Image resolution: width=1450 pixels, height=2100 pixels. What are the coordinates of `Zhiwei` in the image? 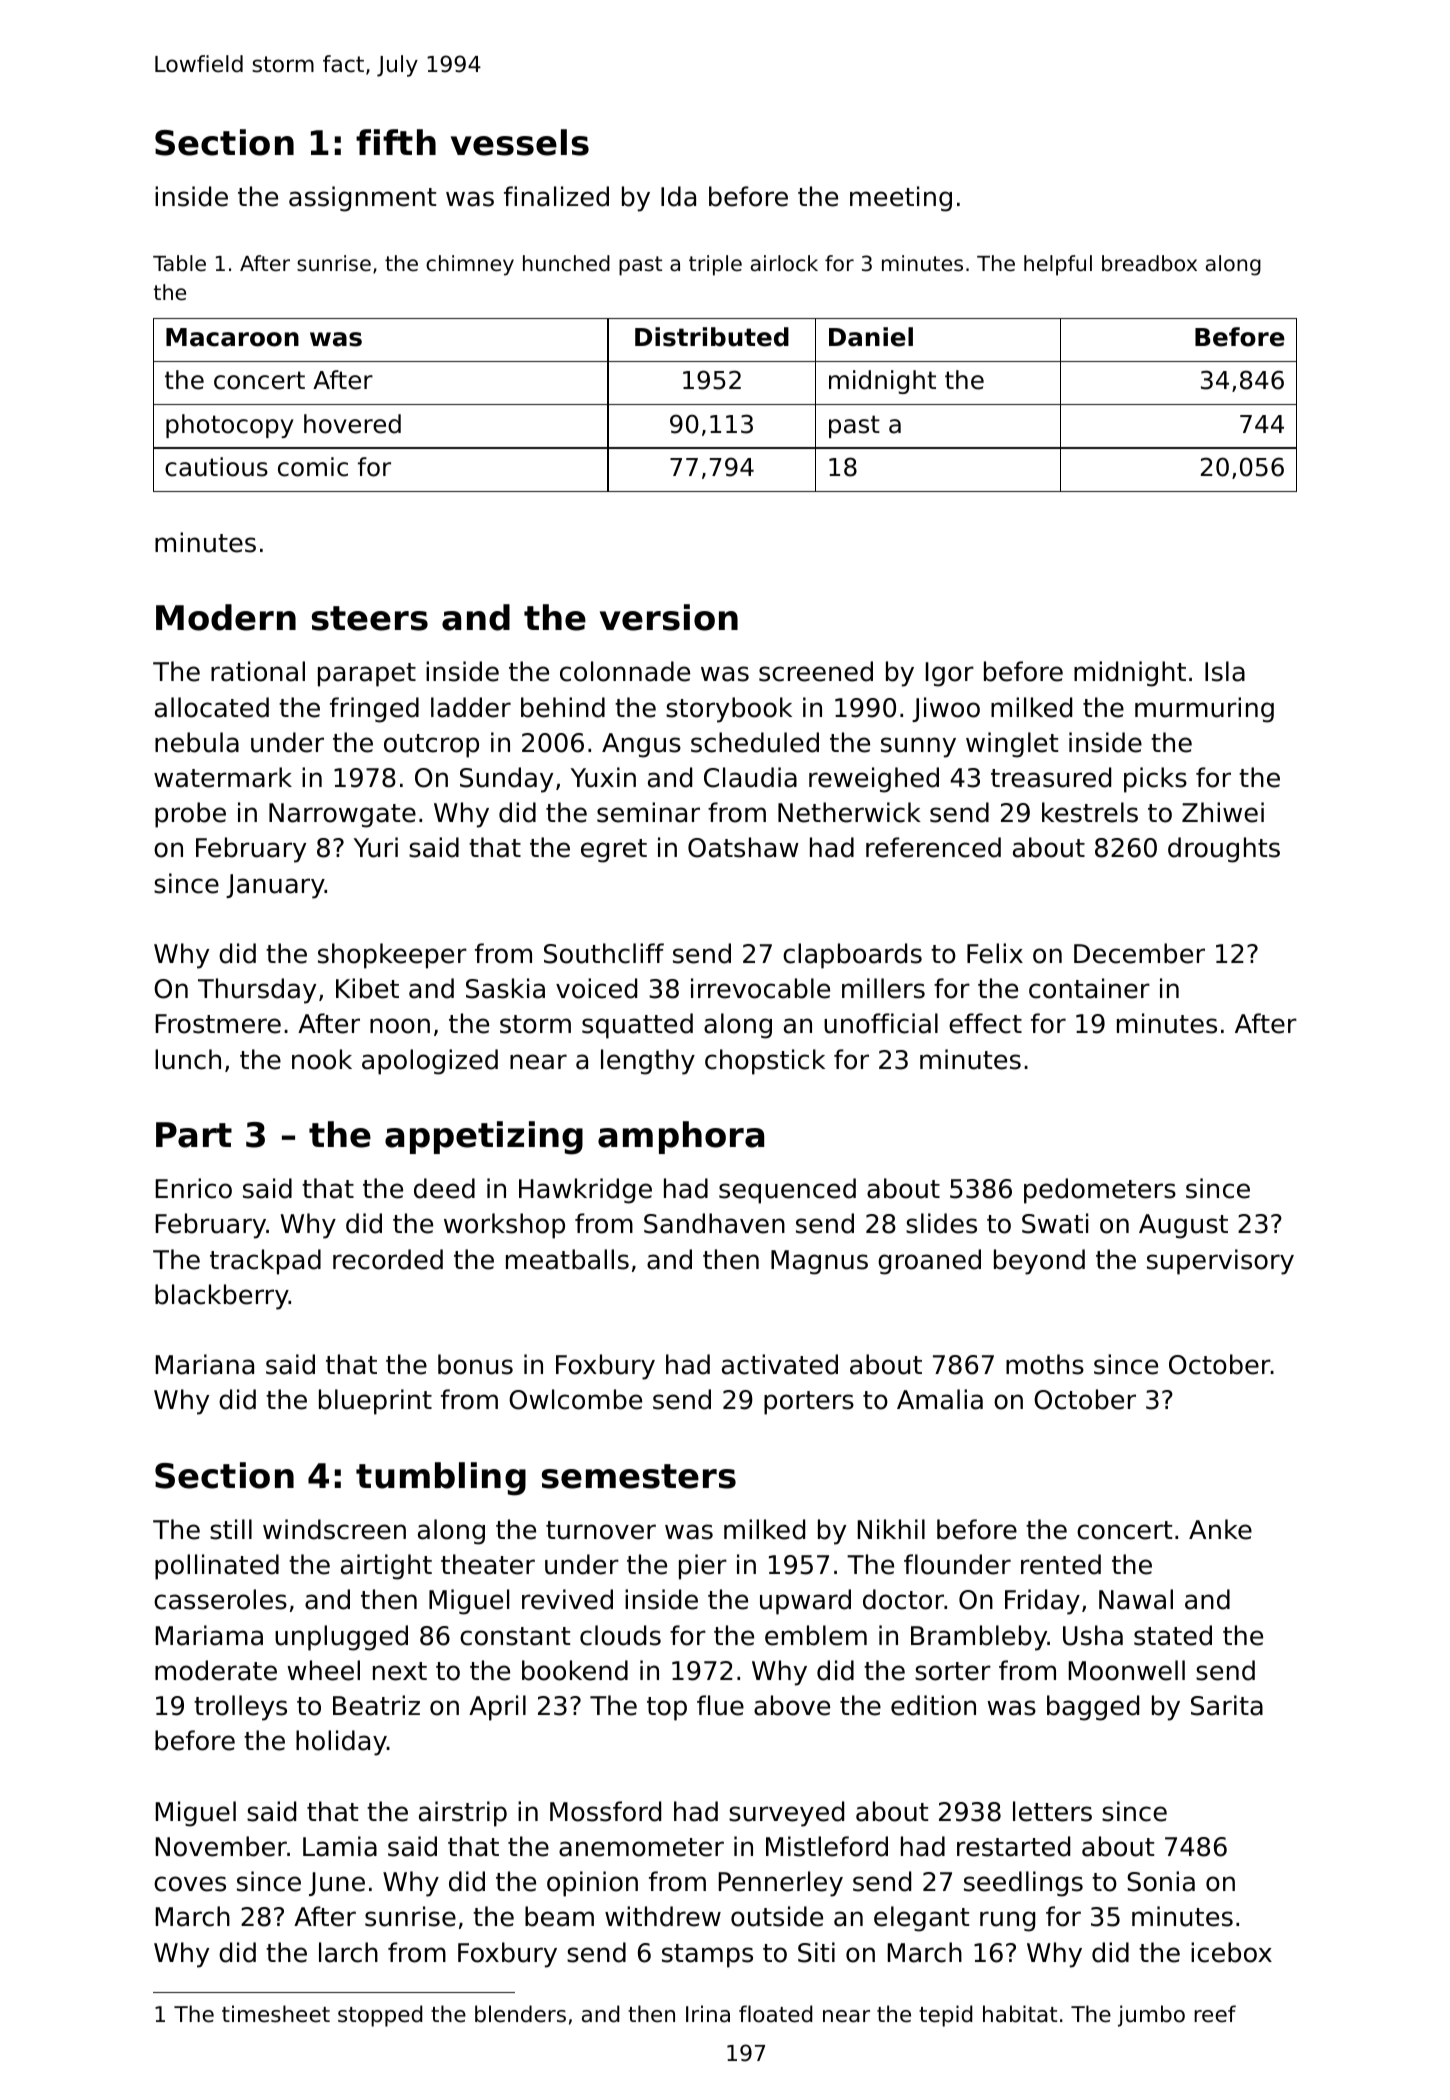 It's located at (1223, 812).
